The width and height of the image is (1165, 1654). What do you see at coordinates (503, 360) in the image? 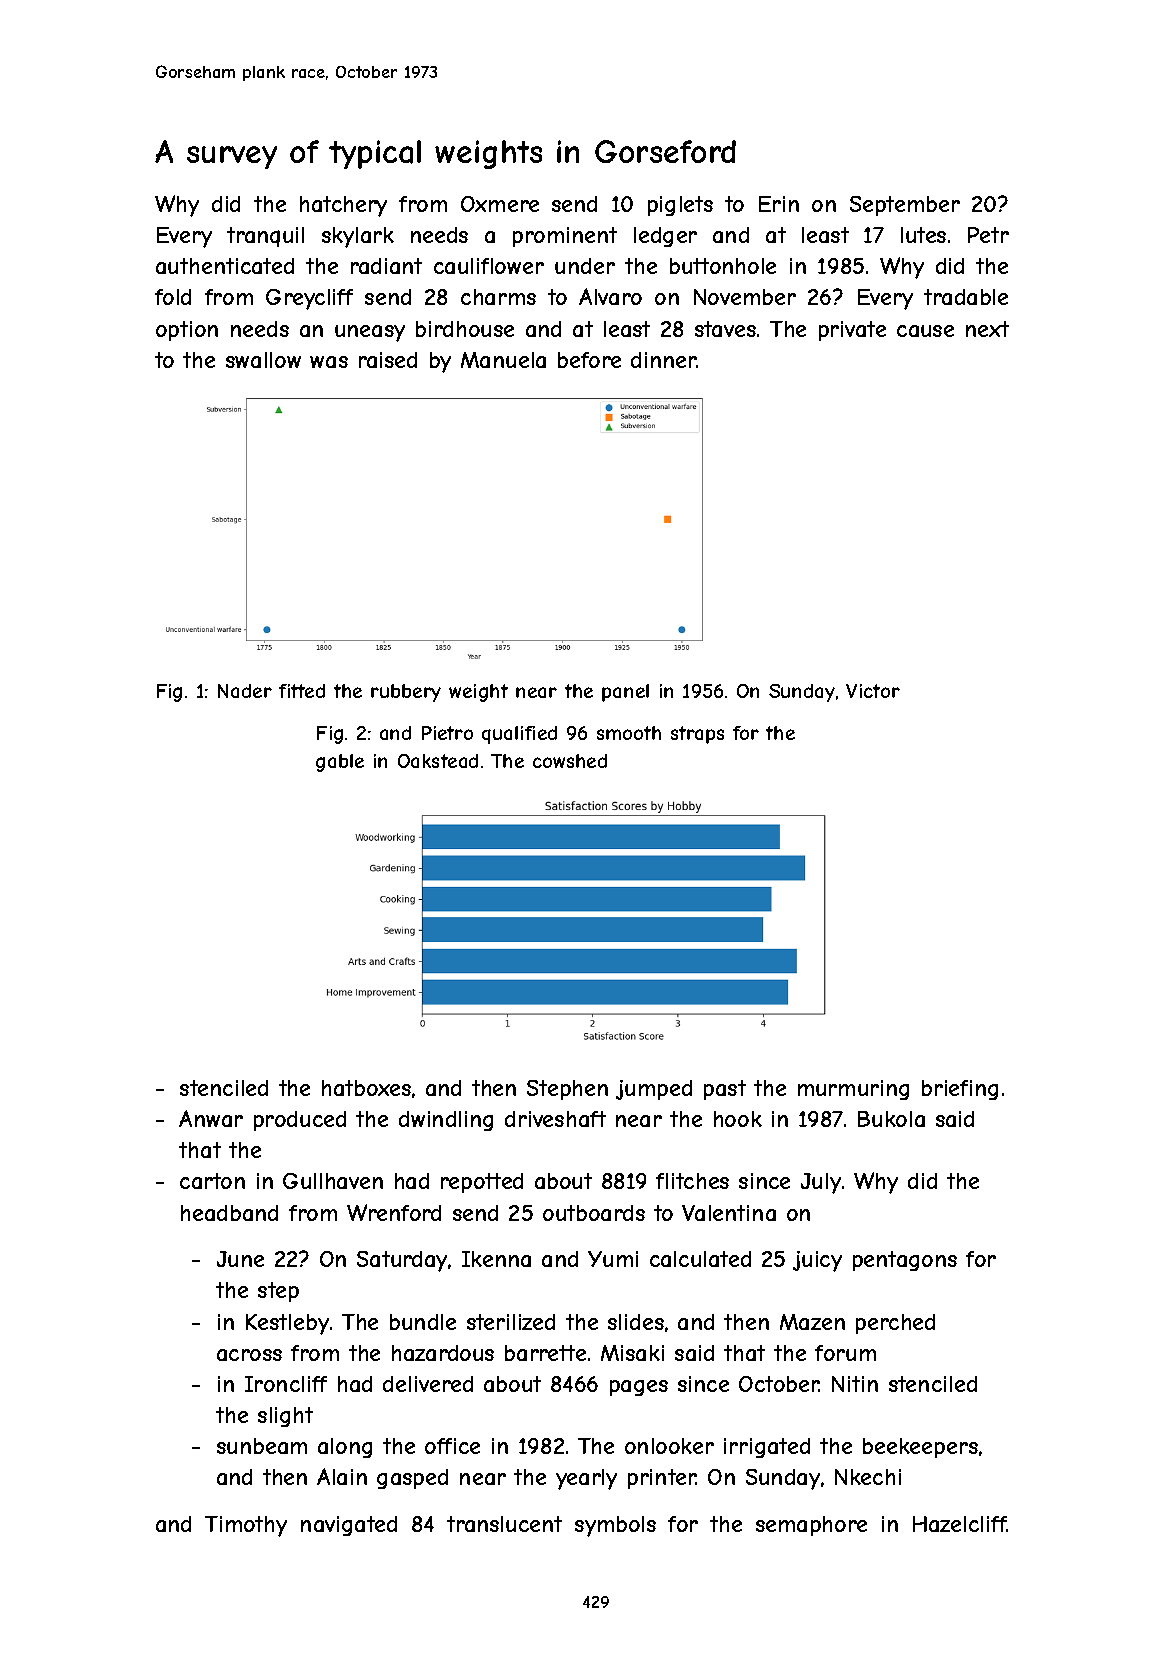
I see `Manuela` at bounding box center [503, 360].
